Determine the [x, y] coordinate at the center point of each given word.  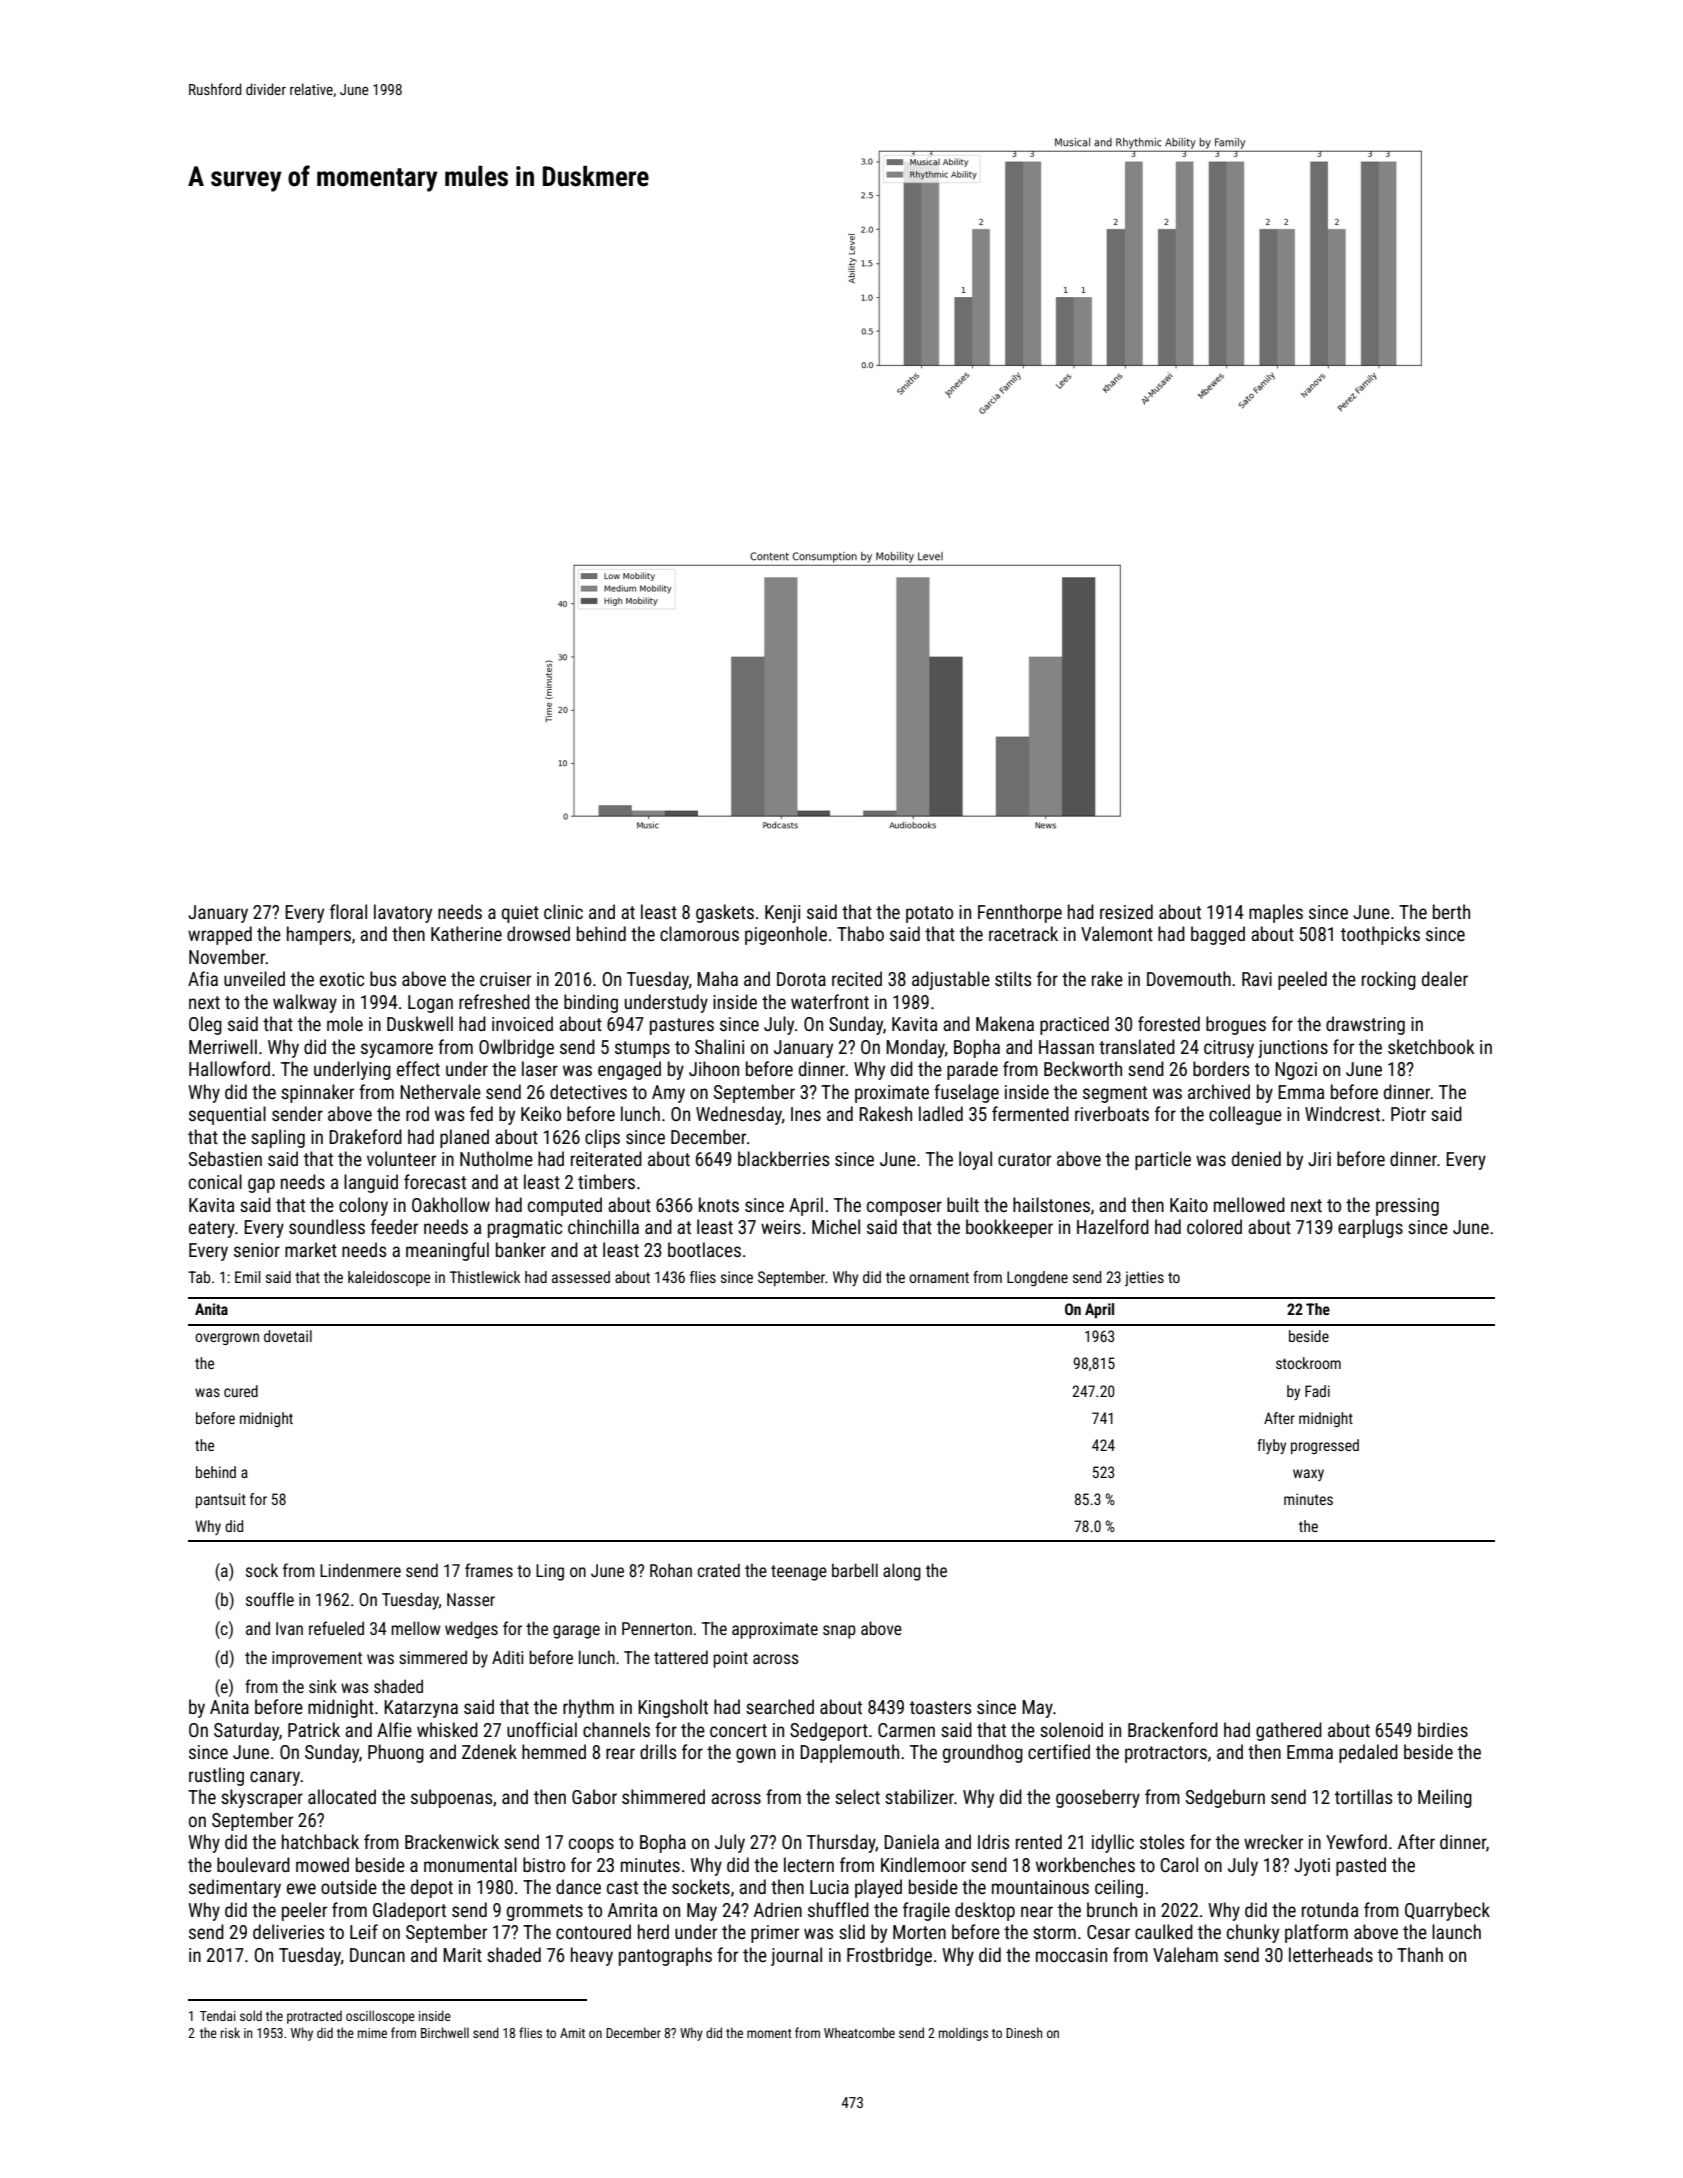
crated [719, 1570]
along [902, 1572]
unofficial [542, 1729]
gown [756, 1755]
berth [1451, 911]
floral [348, 911]
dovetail [288, 1336]
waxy [1308, 1475]
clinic [563, 911]
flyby [1271, 1446]
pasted [1361, 1866]
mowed [322, 1864]
